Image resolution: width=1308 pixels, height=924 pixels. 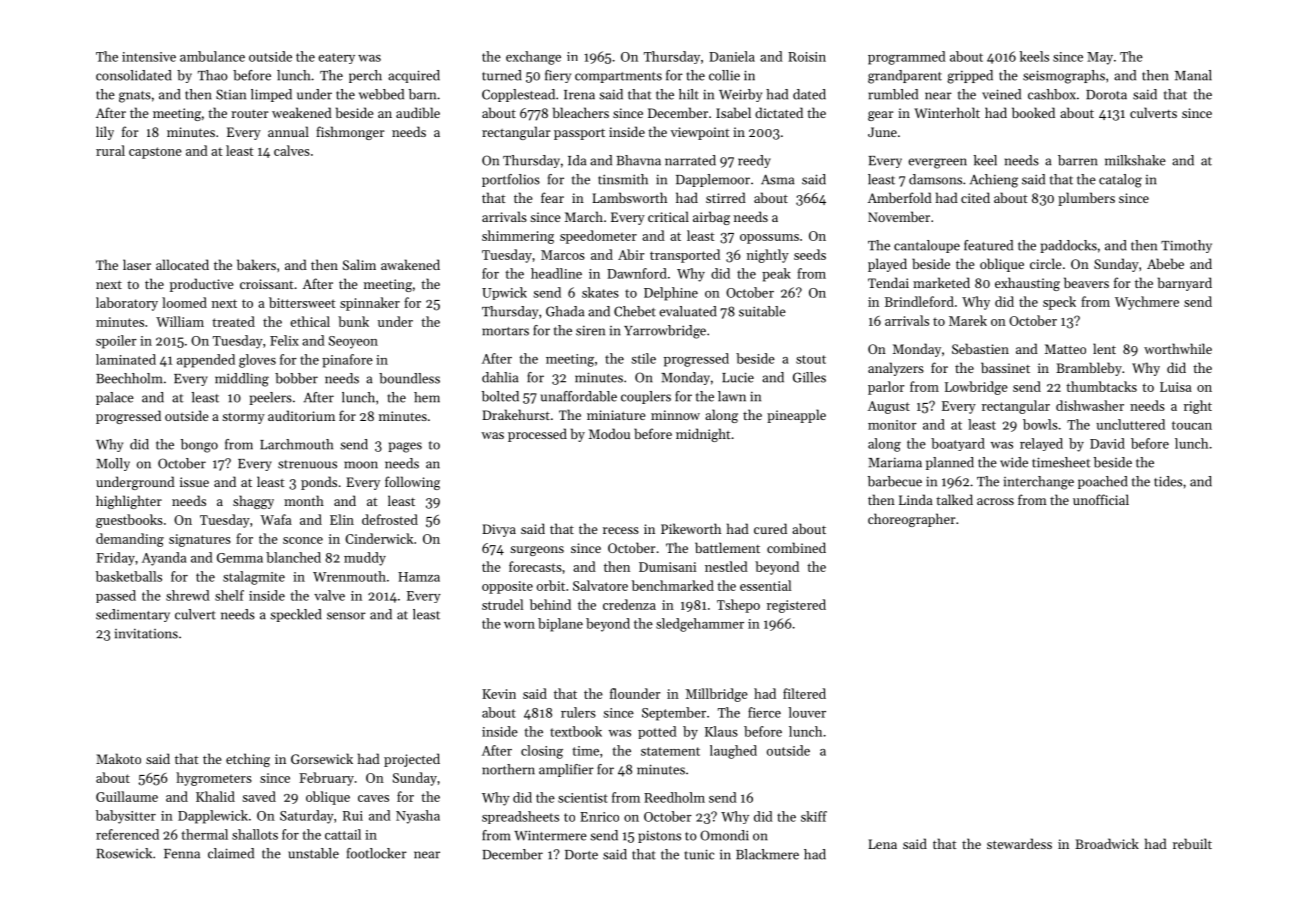 What do you see at coordinates (267, 284) in the screenshot?
I see `croissant` at bounding box center [267, 284].
